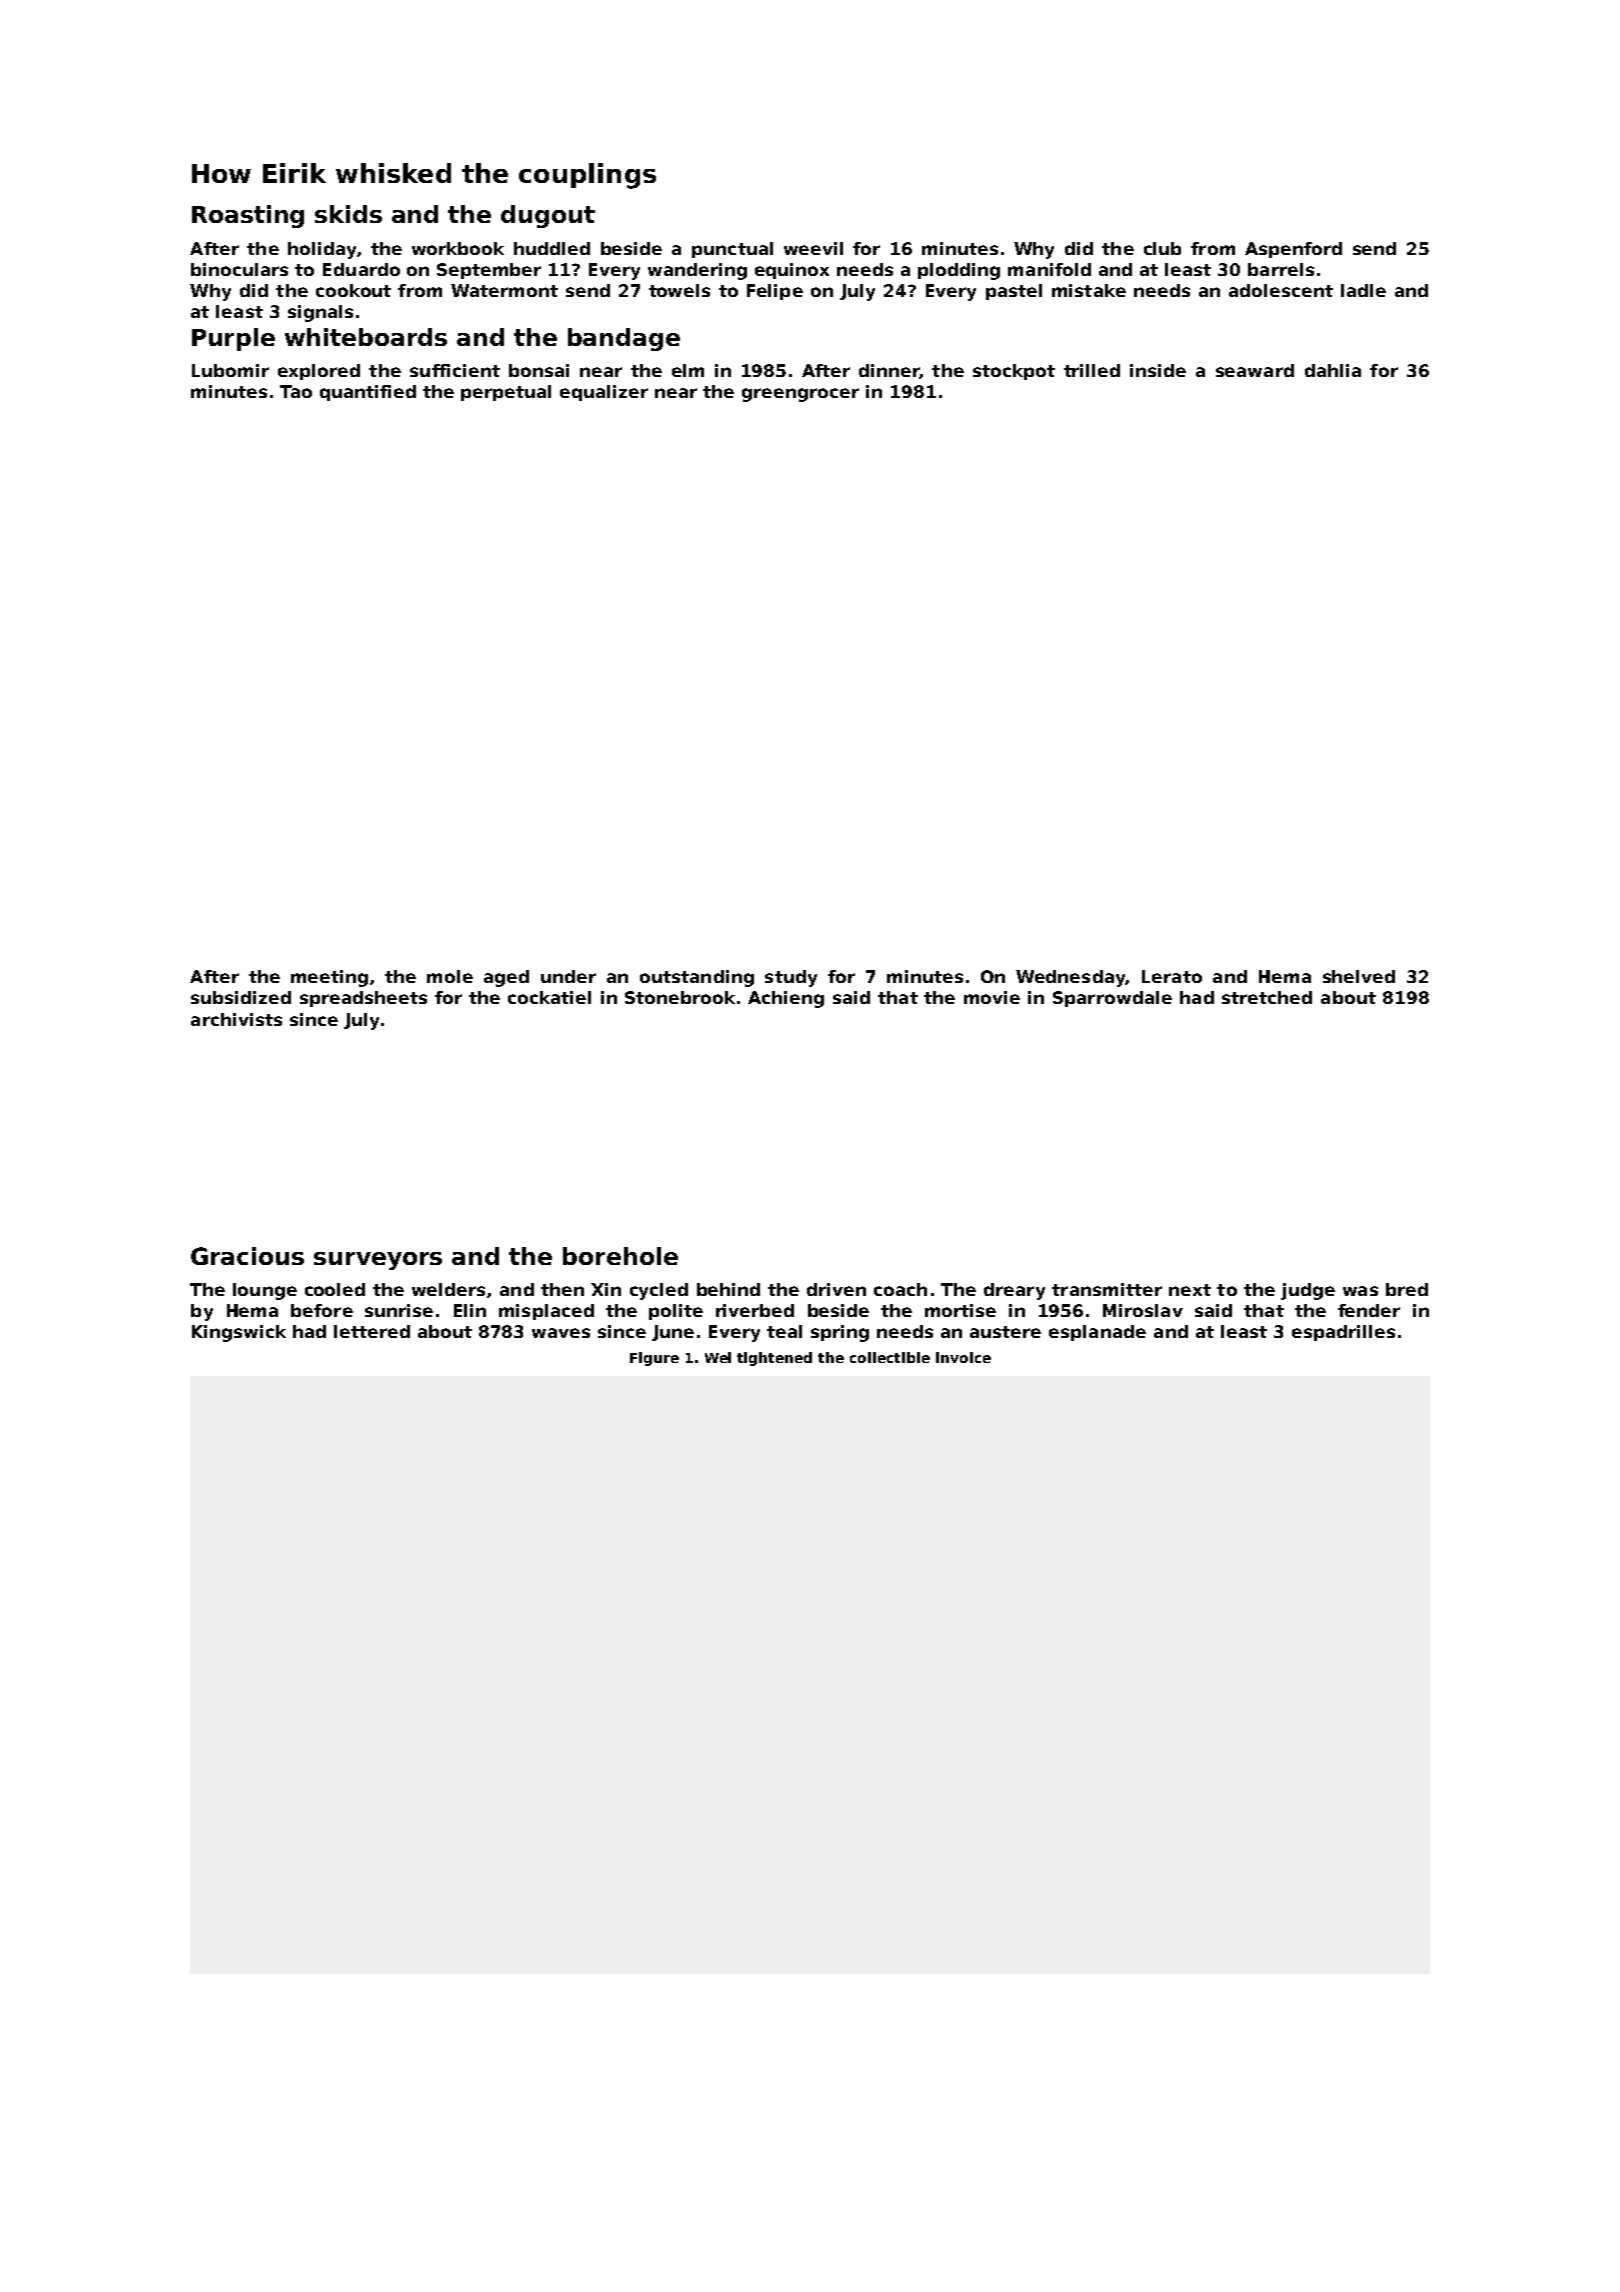 This screenshot has height=2292, width=1620. I want to click on workbook, so click(458, 248).
